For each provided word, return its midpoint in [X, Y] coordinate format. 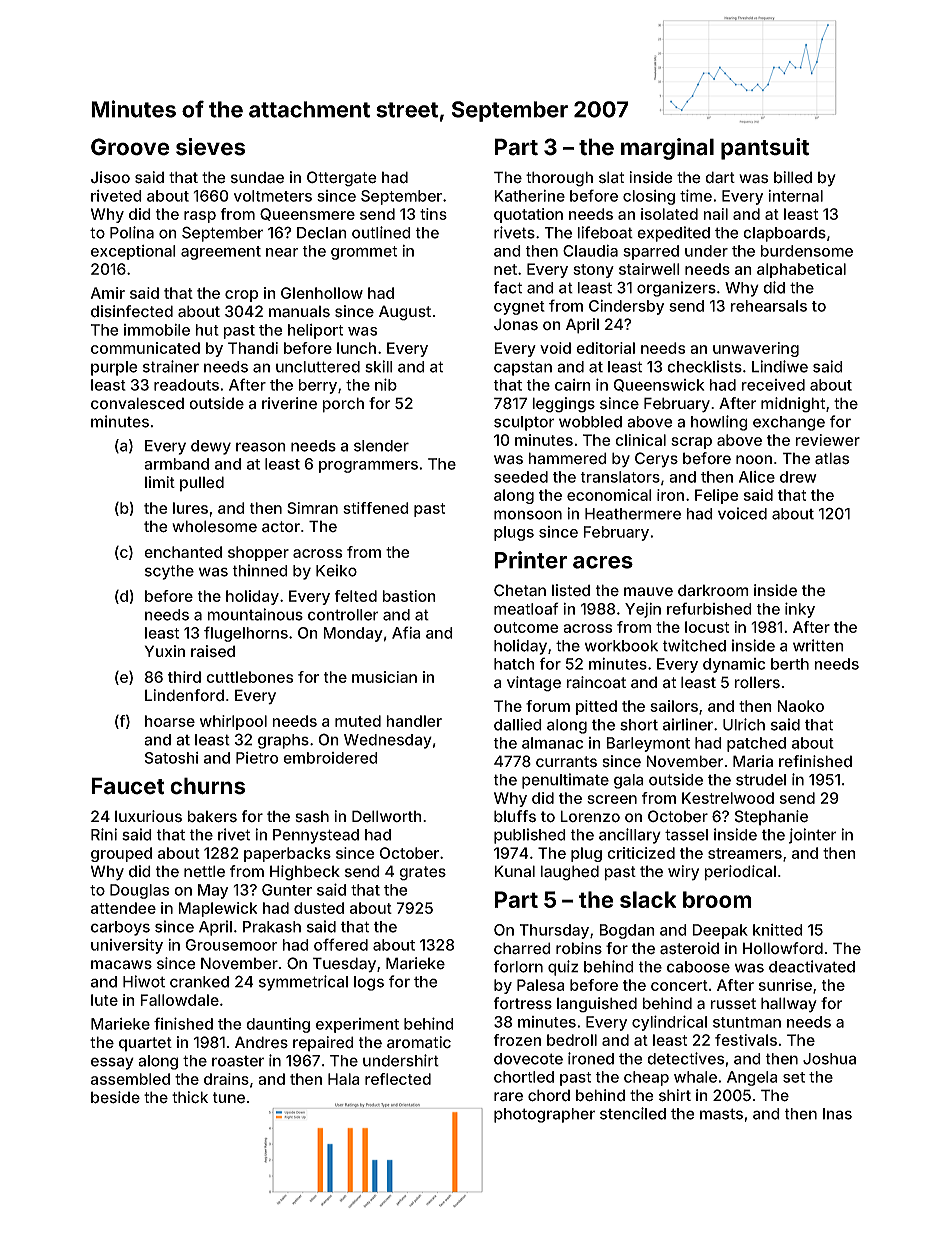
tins [433, 214]
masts [721, 1114]
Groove [130, 147]
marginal [667, 149]
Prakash [272, 927]
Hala [344, 1079]
